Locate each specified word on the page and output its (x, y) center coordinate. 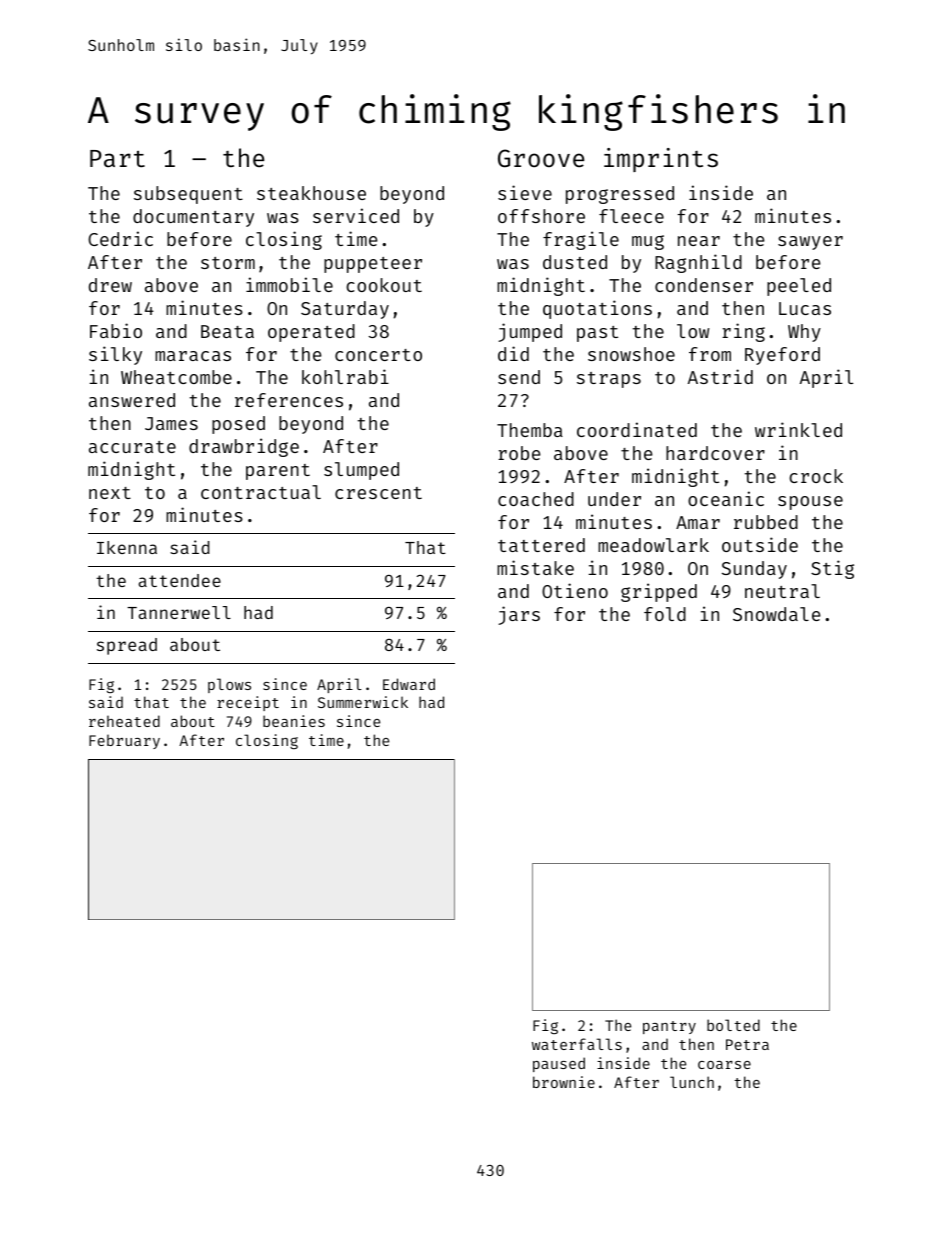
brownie (564, 1082)
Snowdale (776, 614)
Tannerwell (179, 612)
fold (665, 614)
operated (311, 333)
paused (559, 1064)
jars (519, 615)
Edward (409, 684)
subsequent (188, 195)
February (124, 741)
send (519, 377)
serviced (356, 215)
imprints (661, 160)
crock (816, 476)
